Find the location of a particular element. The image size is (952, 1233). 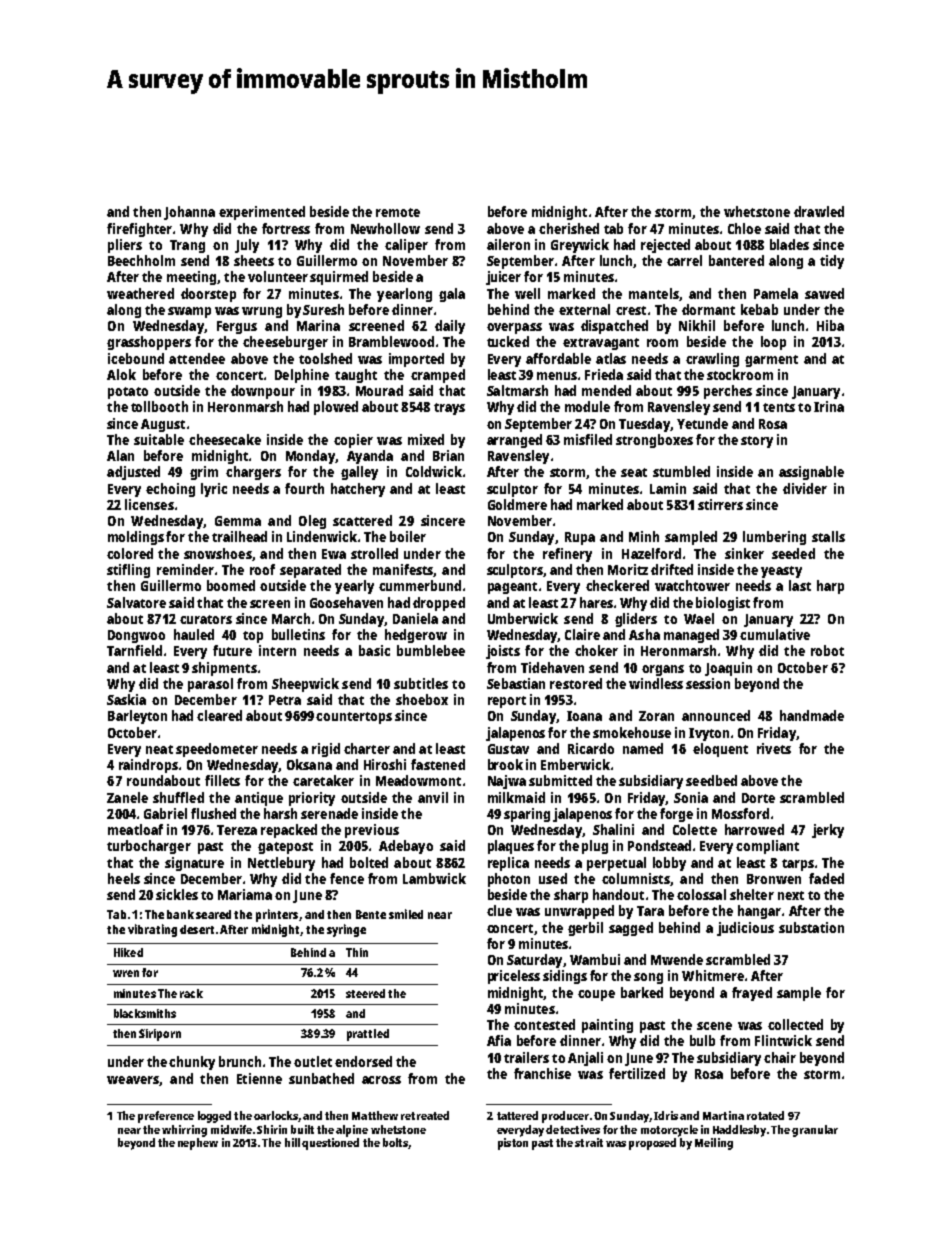

remote is located at coordinates (398, 212).
